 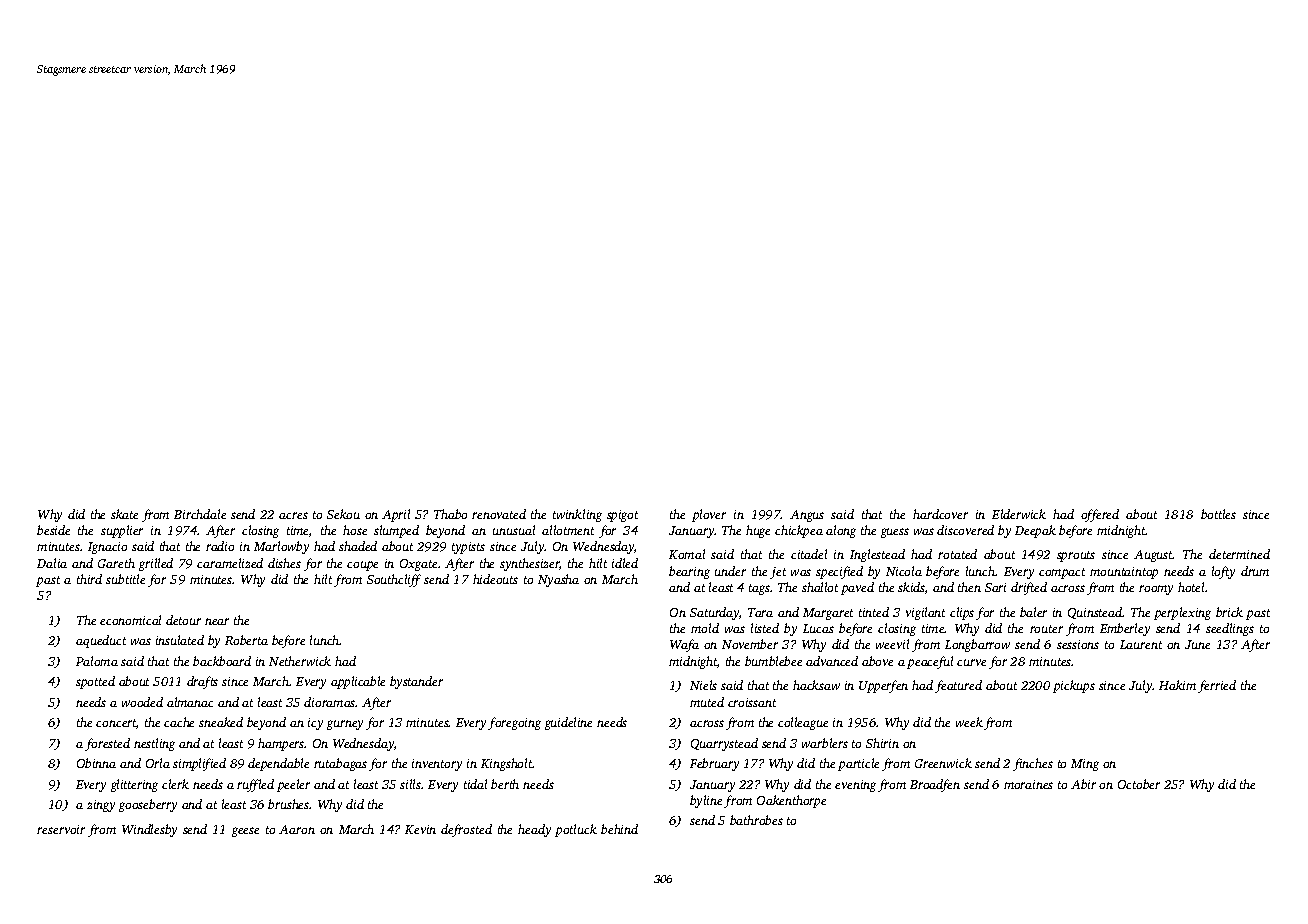 I want to click on bottles, so click(x=1218, y=514).
